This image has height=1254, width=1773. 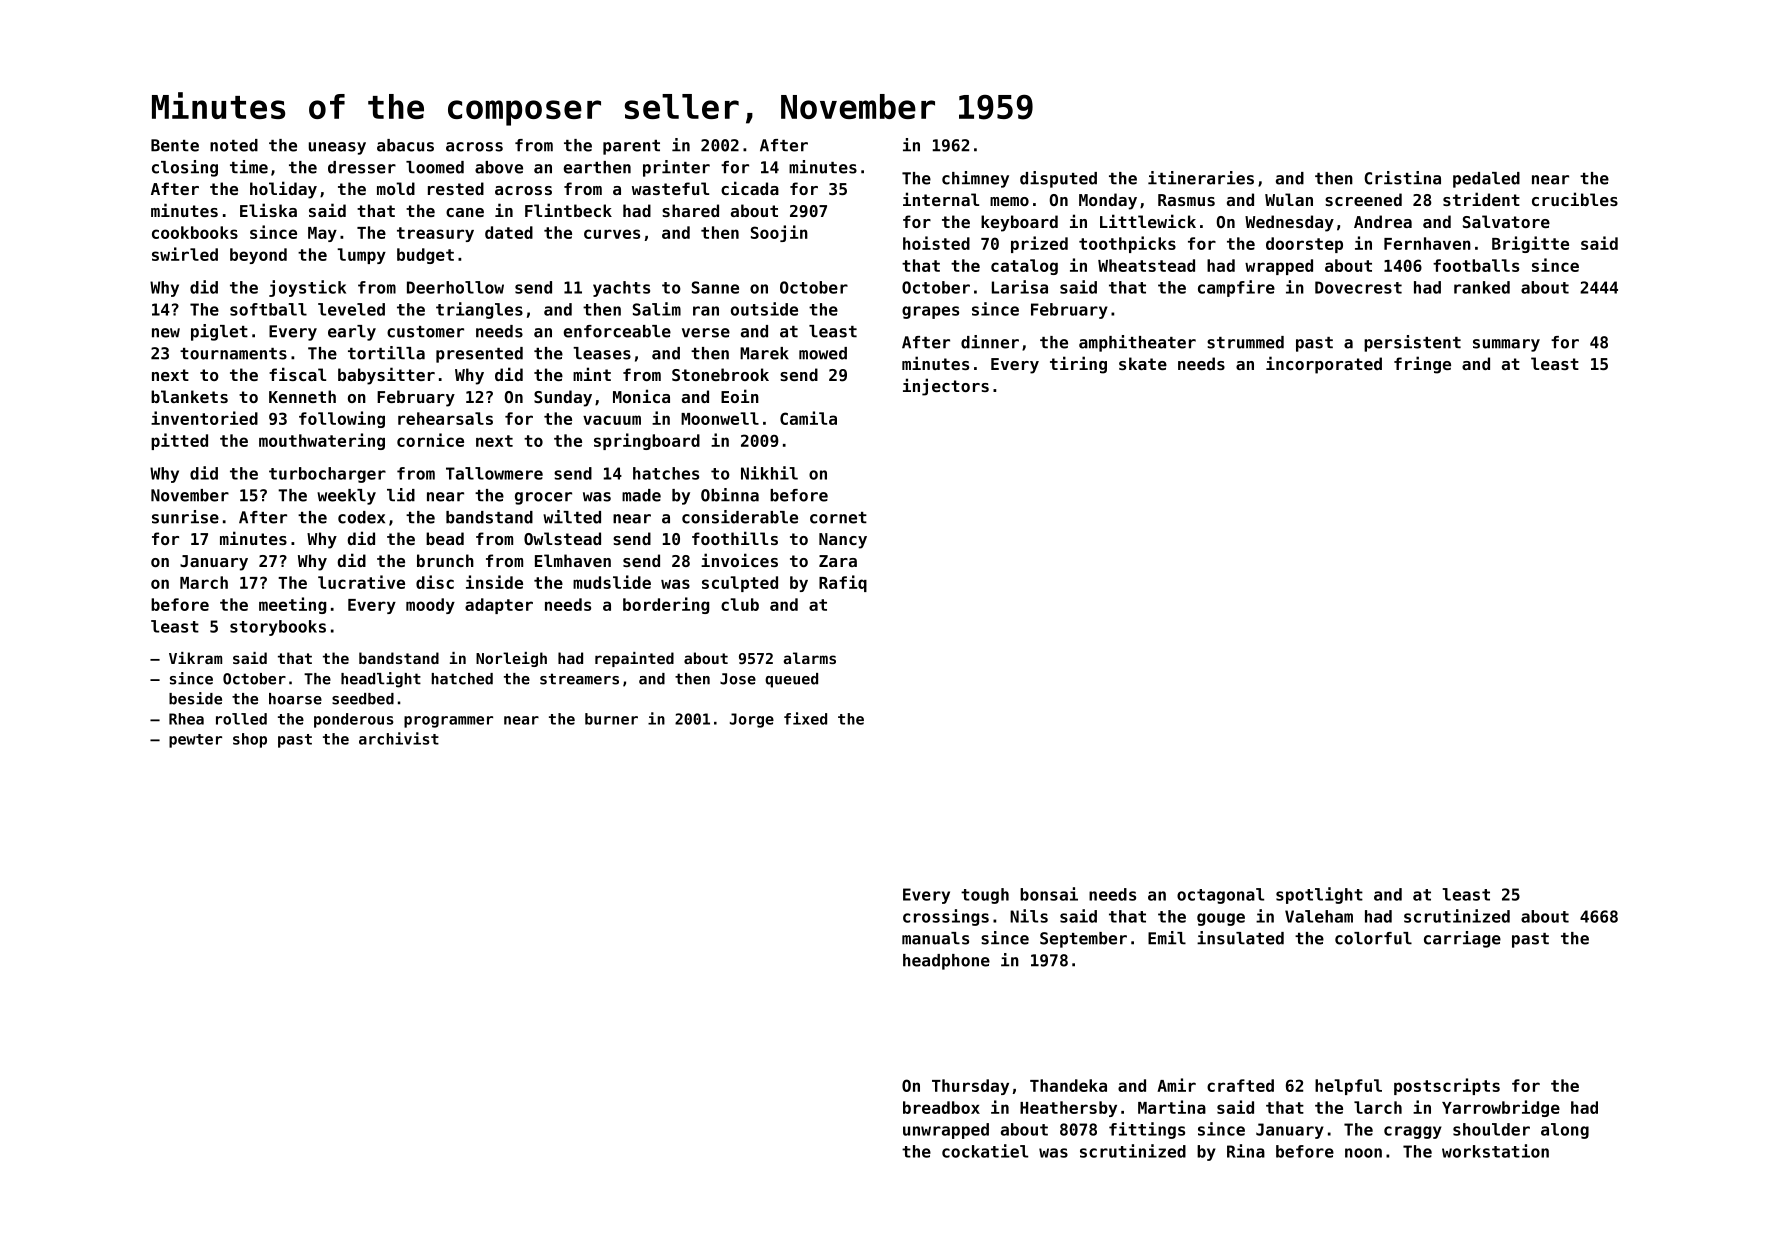 I want to click on adapter, so click(x=499, y=606).
